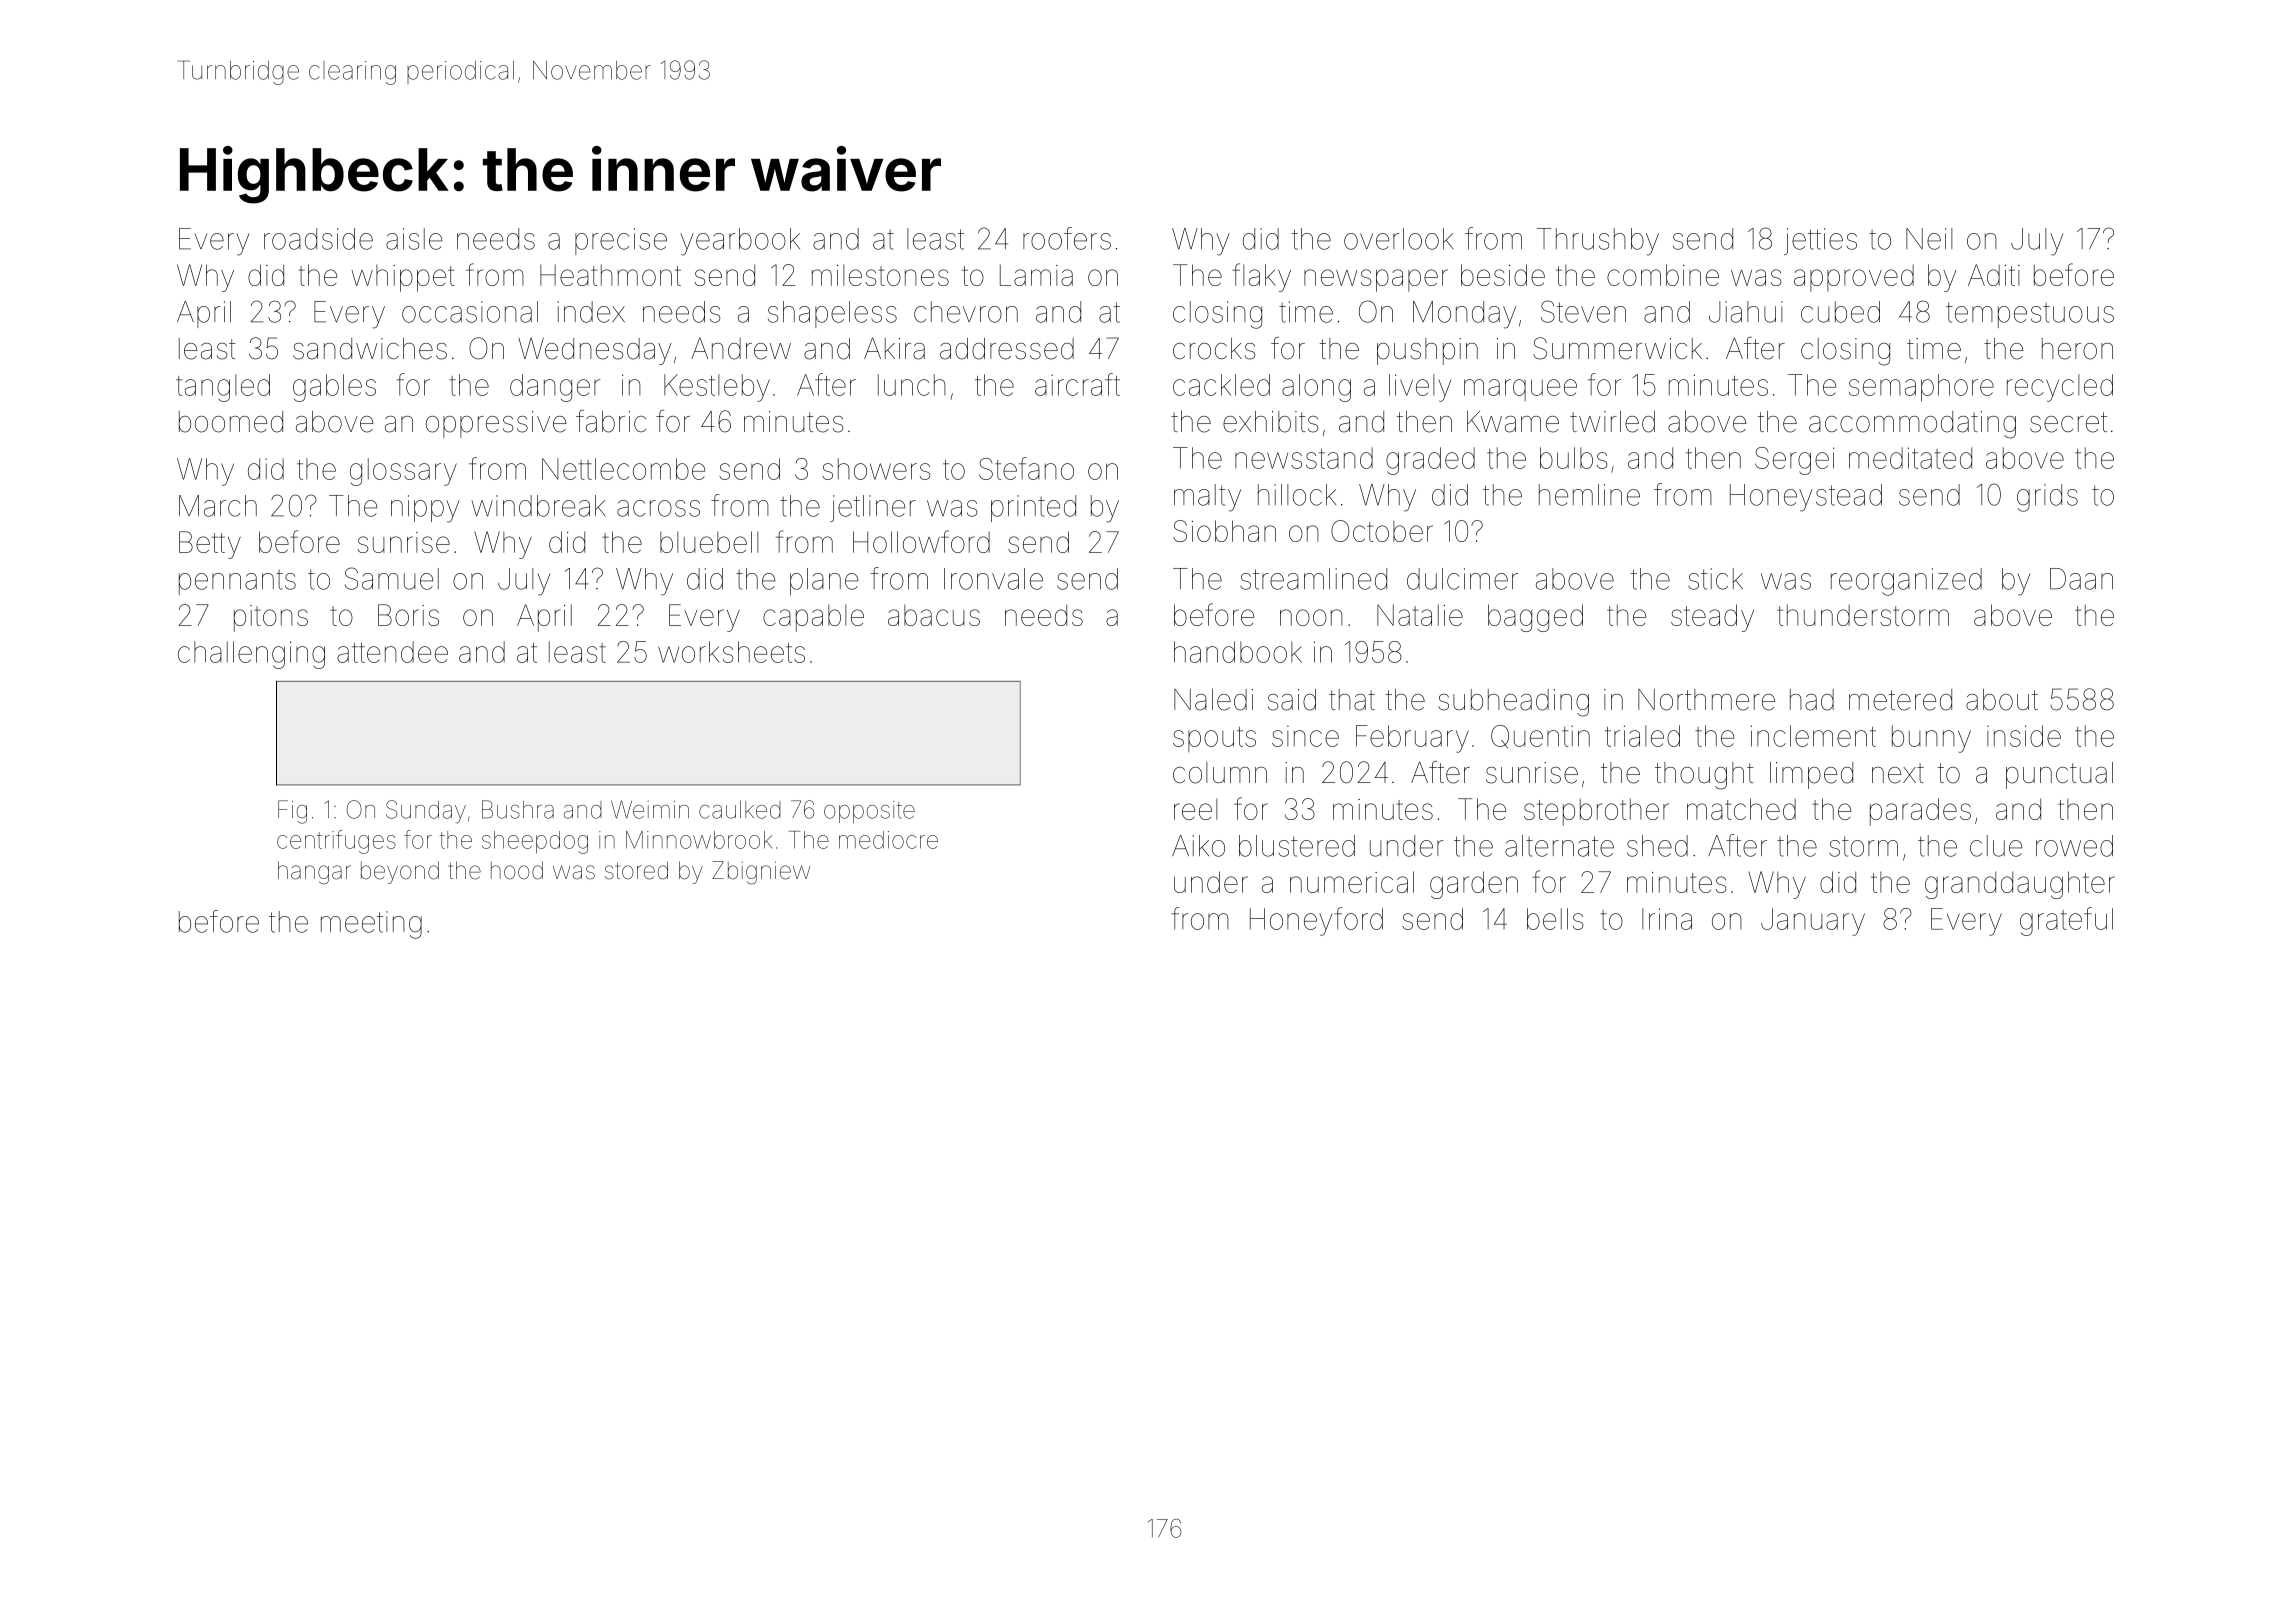 Image resolution: width=2292 pixels, height=1620 pixels. I want to click on twirled, so click(1612, 422).
